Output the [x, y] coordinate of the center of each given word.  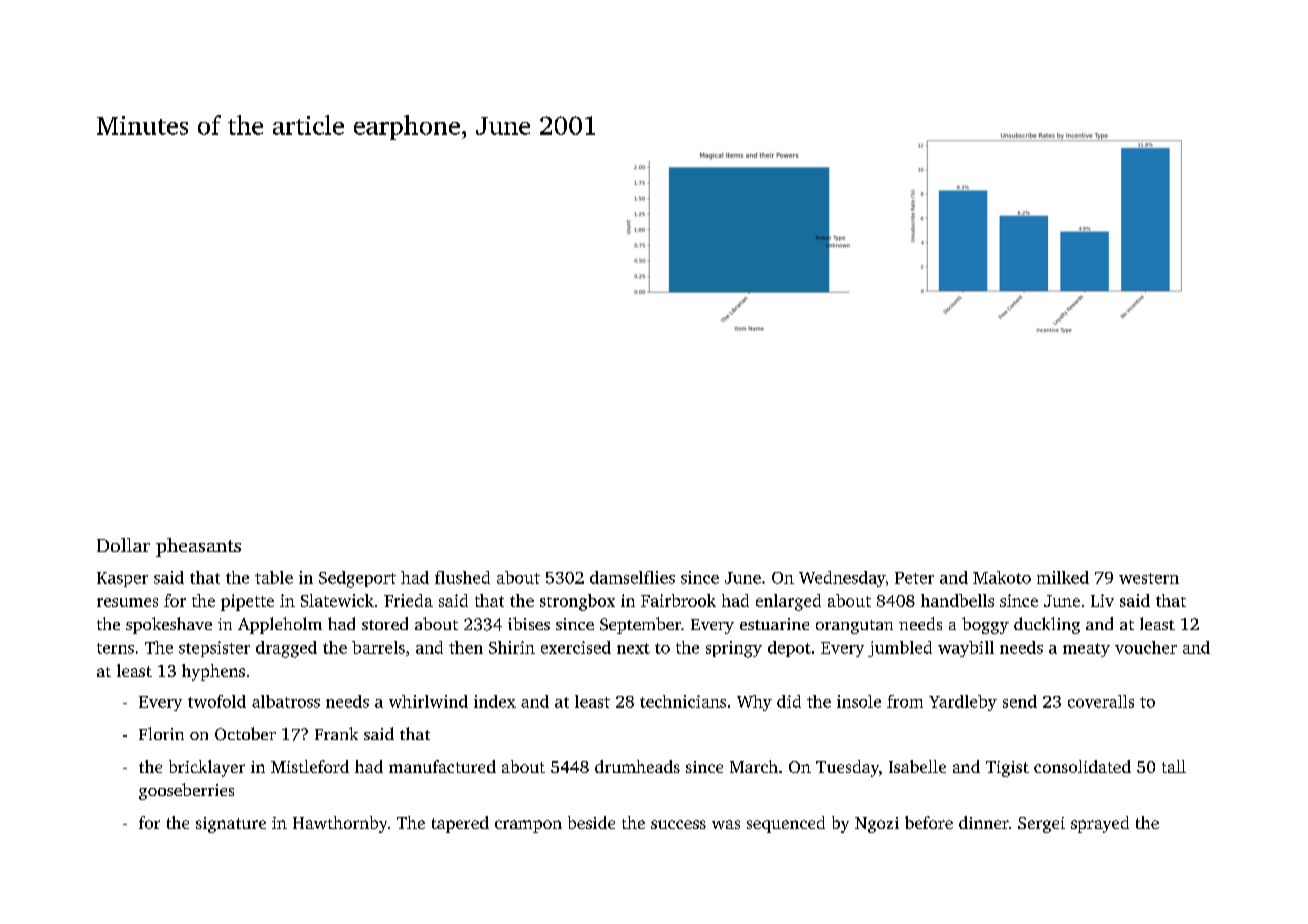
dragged [286, 649]
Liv [1102, 600]
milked [1063, 577]
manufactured [442, 766]
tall [1174, 766]
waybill [966, 649]
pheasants [198, 547]
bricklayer [207, 768]
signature [231, 825]
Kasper [122, 579]
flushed [462, 577]
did [789, 701]
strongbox [577, 602]
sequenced [786, 824]
